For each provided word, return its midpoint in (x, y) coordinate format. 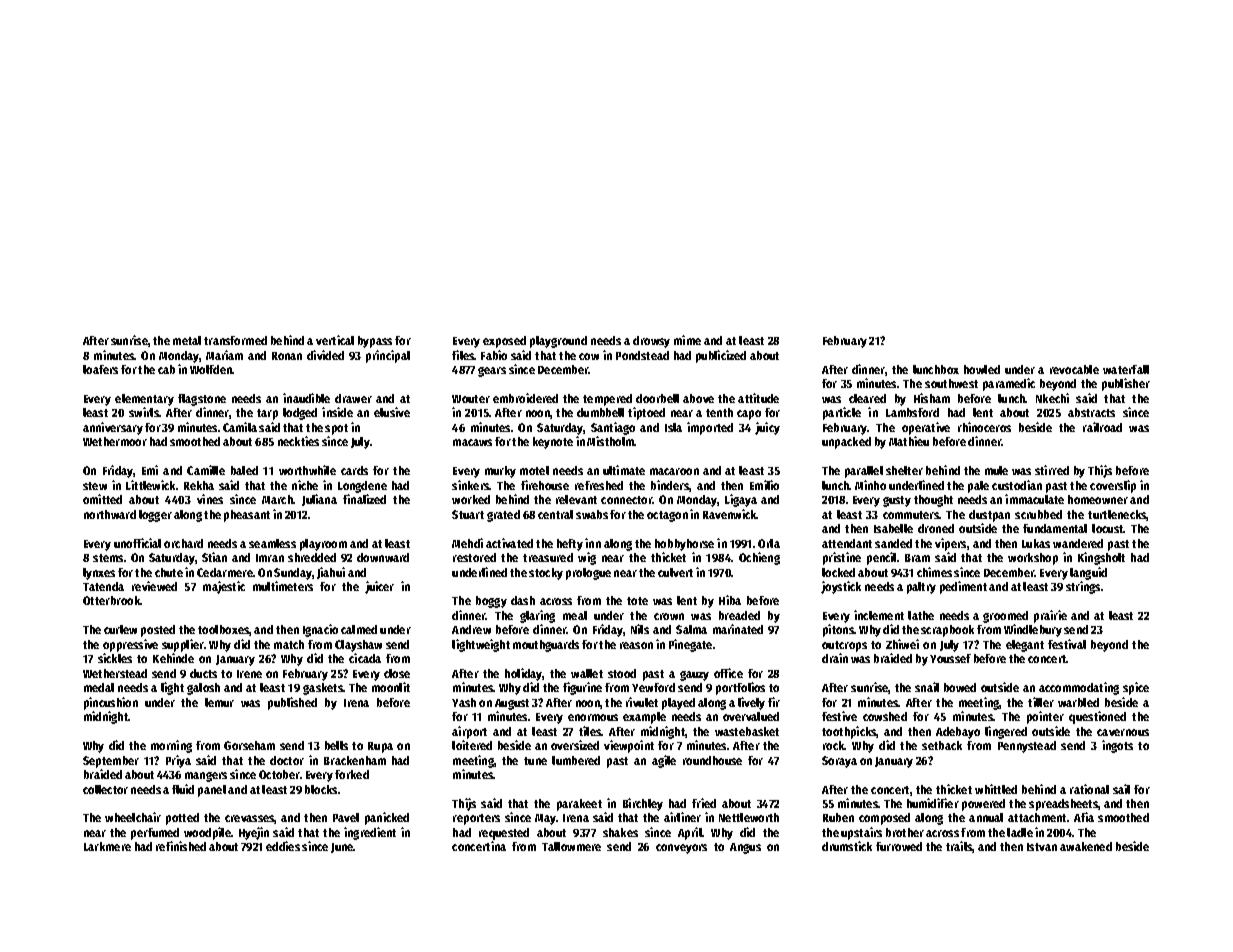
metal (187, 340)
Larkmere (107, 846)
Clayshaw (358, 646)
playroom (323, 545)
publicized (721, 356)
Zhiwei (902, 644)
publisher (1126, 384)
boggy (491, 602)
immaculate (1034, 499)
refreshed (599, 485)
